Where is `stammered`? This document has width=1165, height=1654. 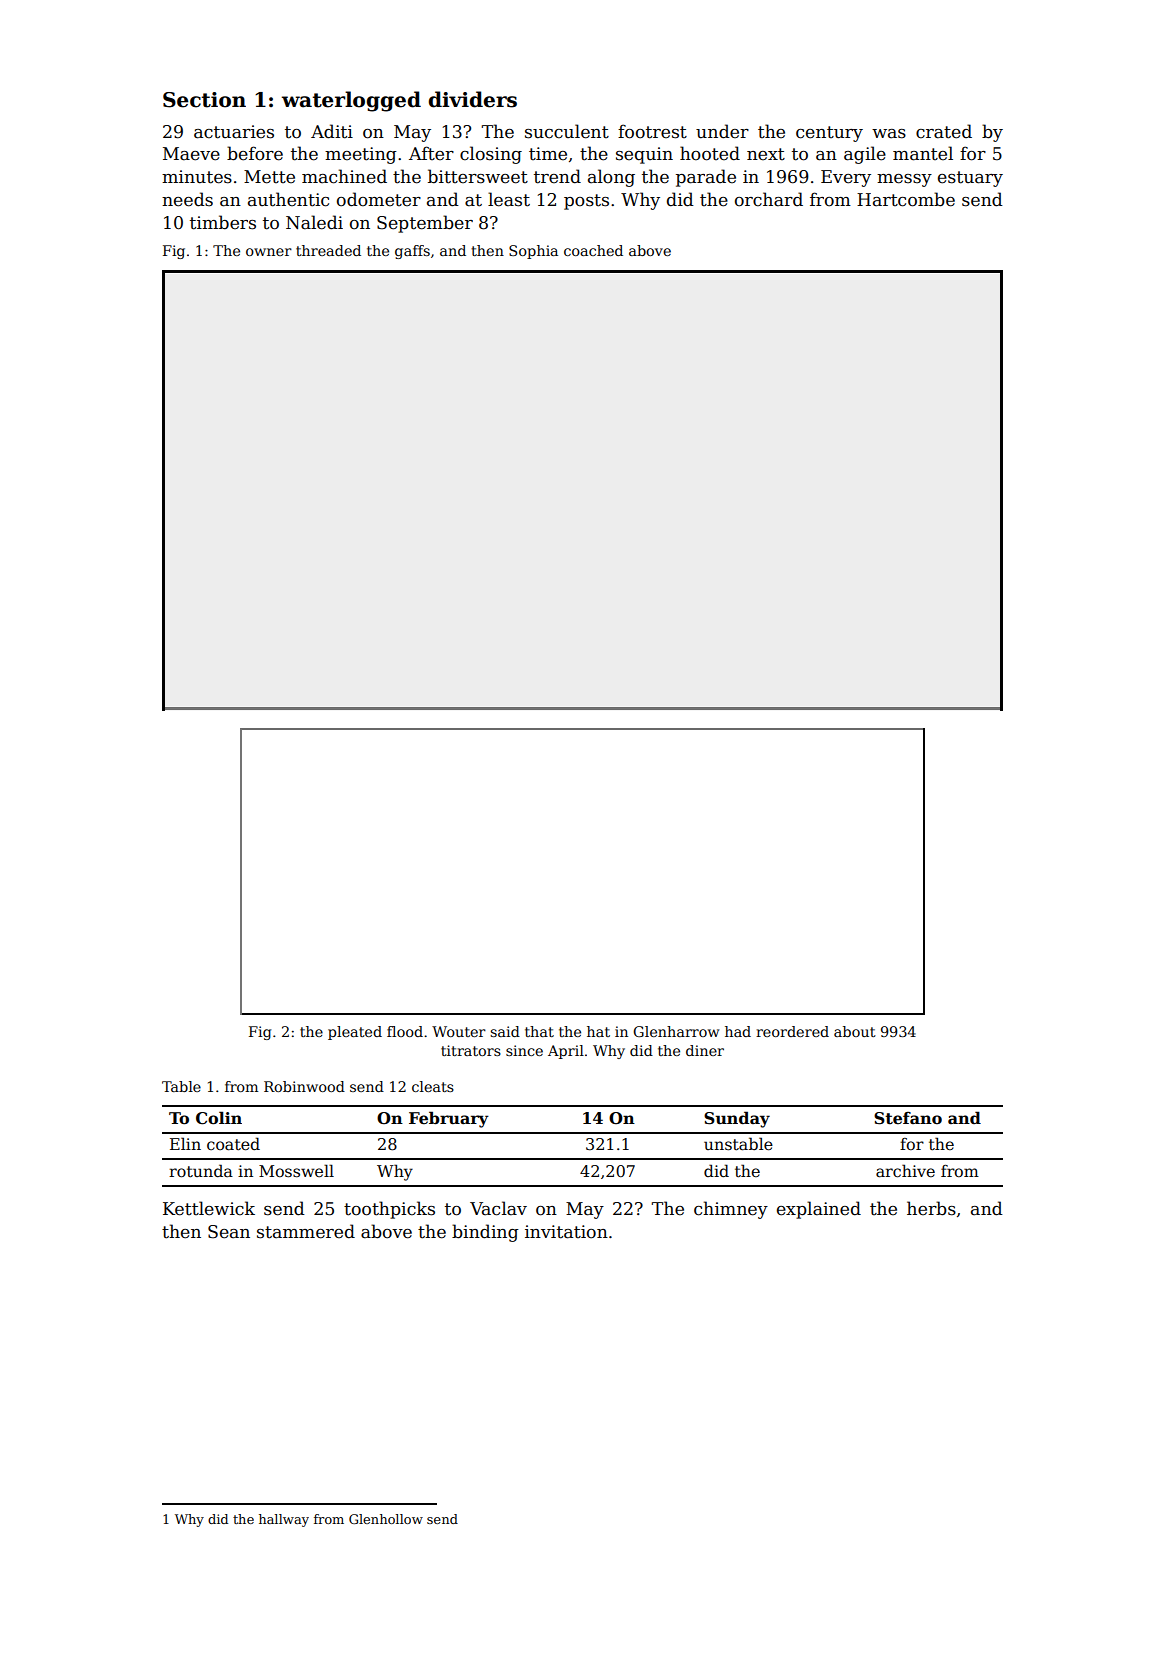
stammered is located at coordinates (306, 1231).
